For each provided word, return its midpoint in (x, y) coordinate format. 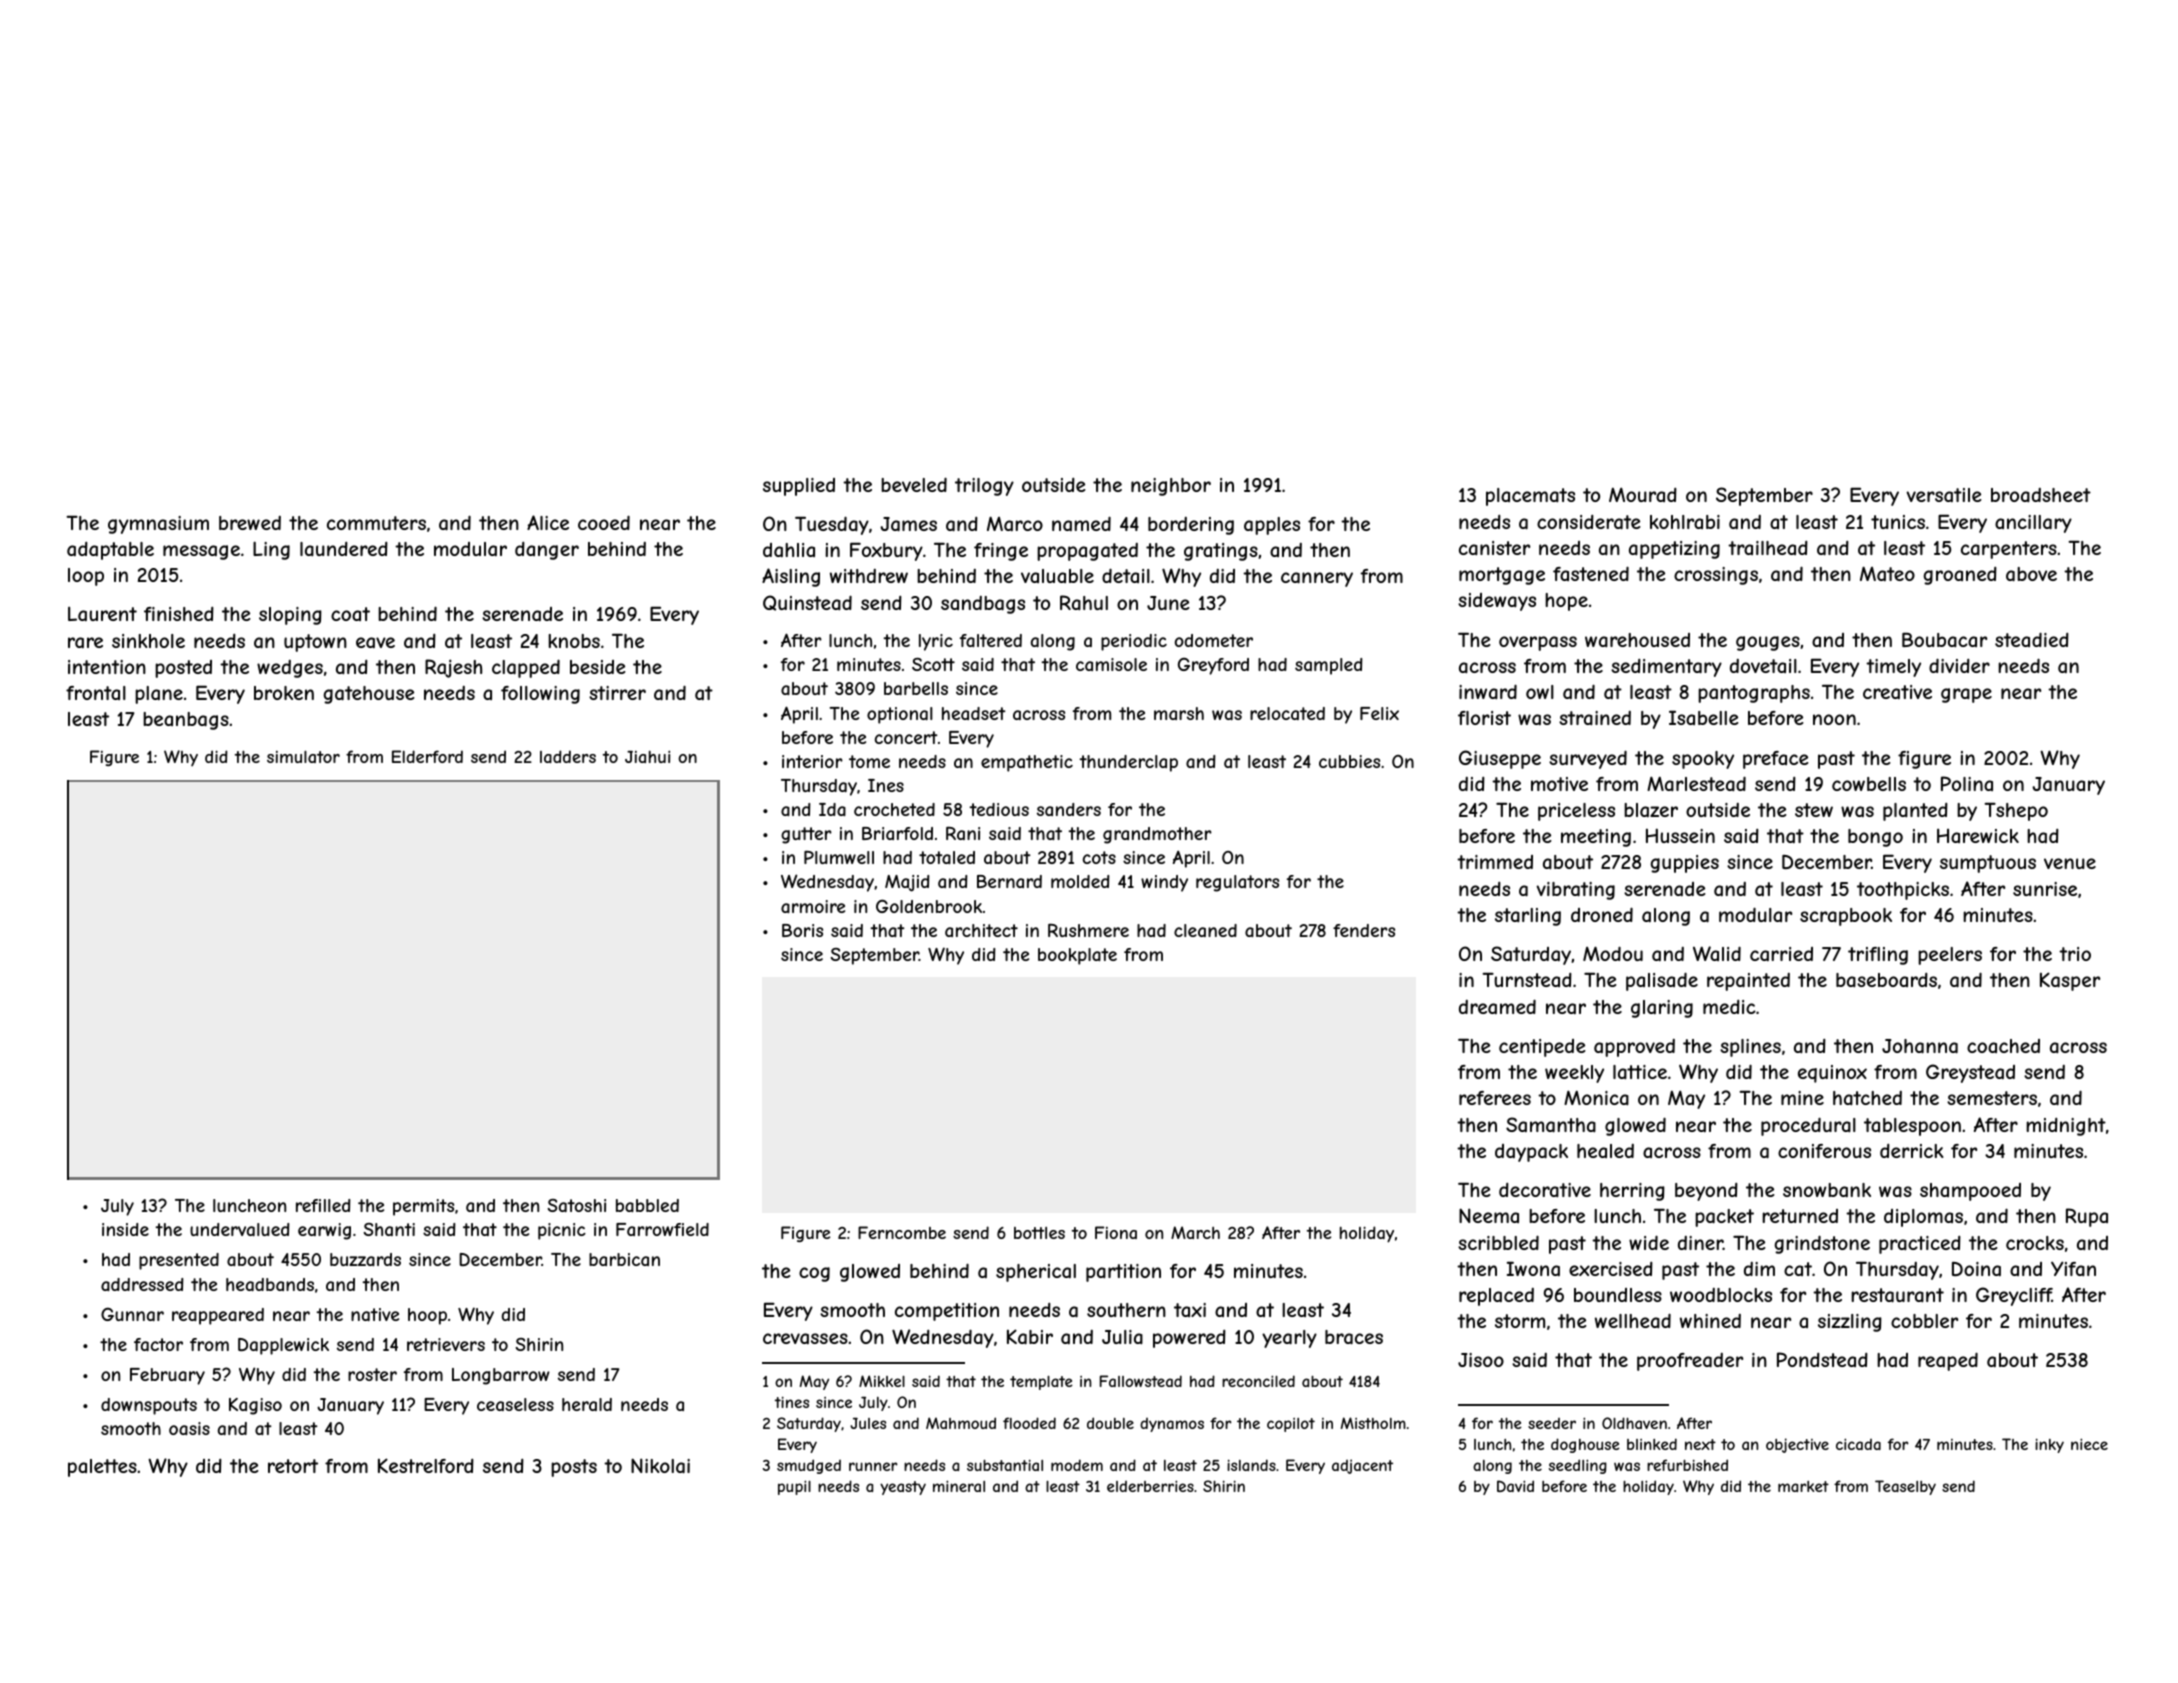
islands (1251, 1465)
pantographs (1754, 694)
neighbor (1171, 487)
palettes (102, 1468)
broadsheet (2041, 495)
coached (2003, 1046)
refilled (323, 1205)
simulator (303, 756)
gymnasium (158, 525)
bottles (1039, 1233)
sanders (1069, 809)
